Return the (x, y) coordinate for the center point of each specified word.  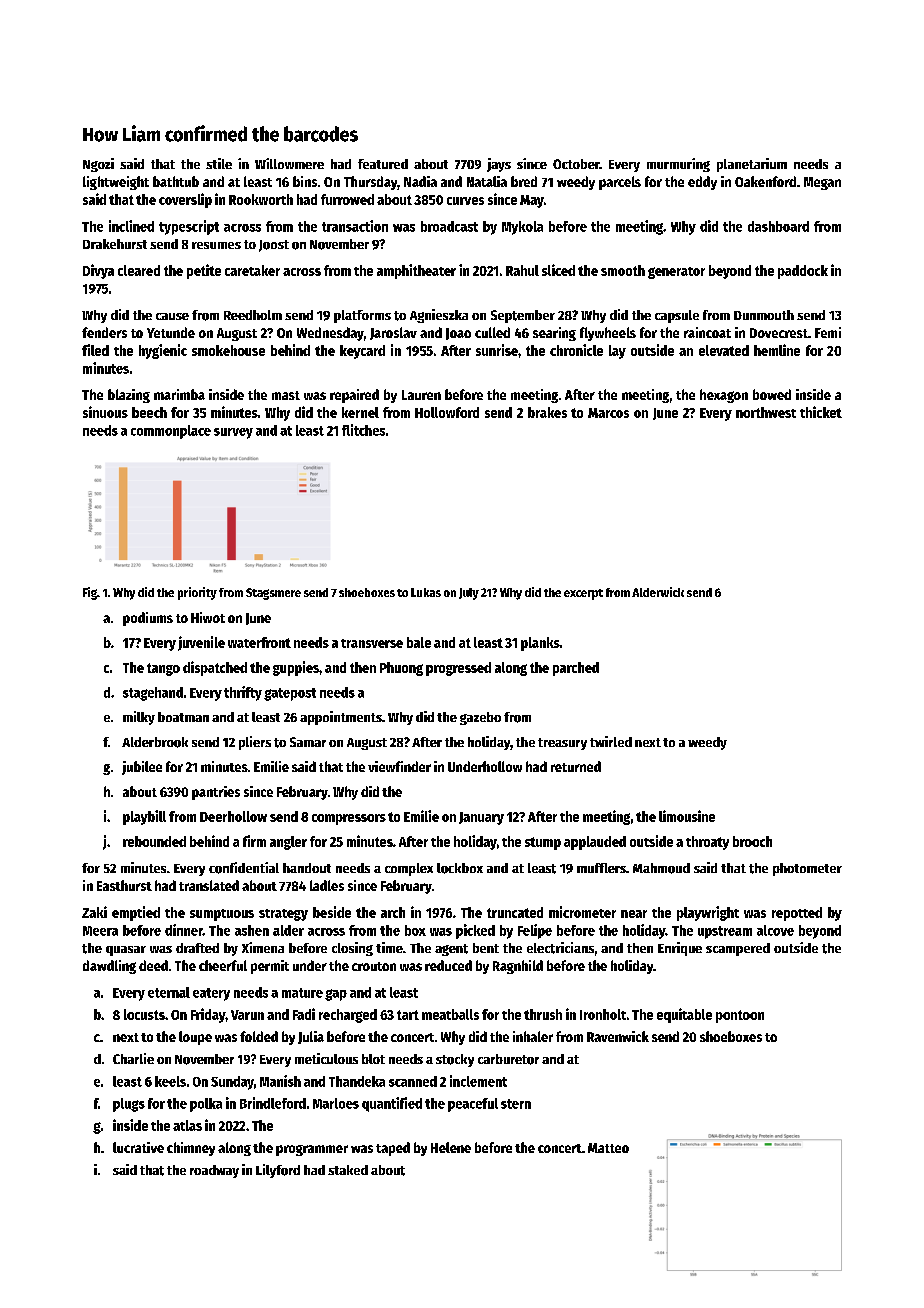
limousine (687, 816)
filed (95, 350)
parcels (620, 183)
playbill (144, 817)
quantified (392, 1104)
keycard (362, 352)
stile (219, 163)
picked (475, 931)
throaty (707, 843)
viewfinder (399, 766)
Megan (822, 183)
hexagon (724, 396)
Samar (308, 742)
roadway (214, 1171)
